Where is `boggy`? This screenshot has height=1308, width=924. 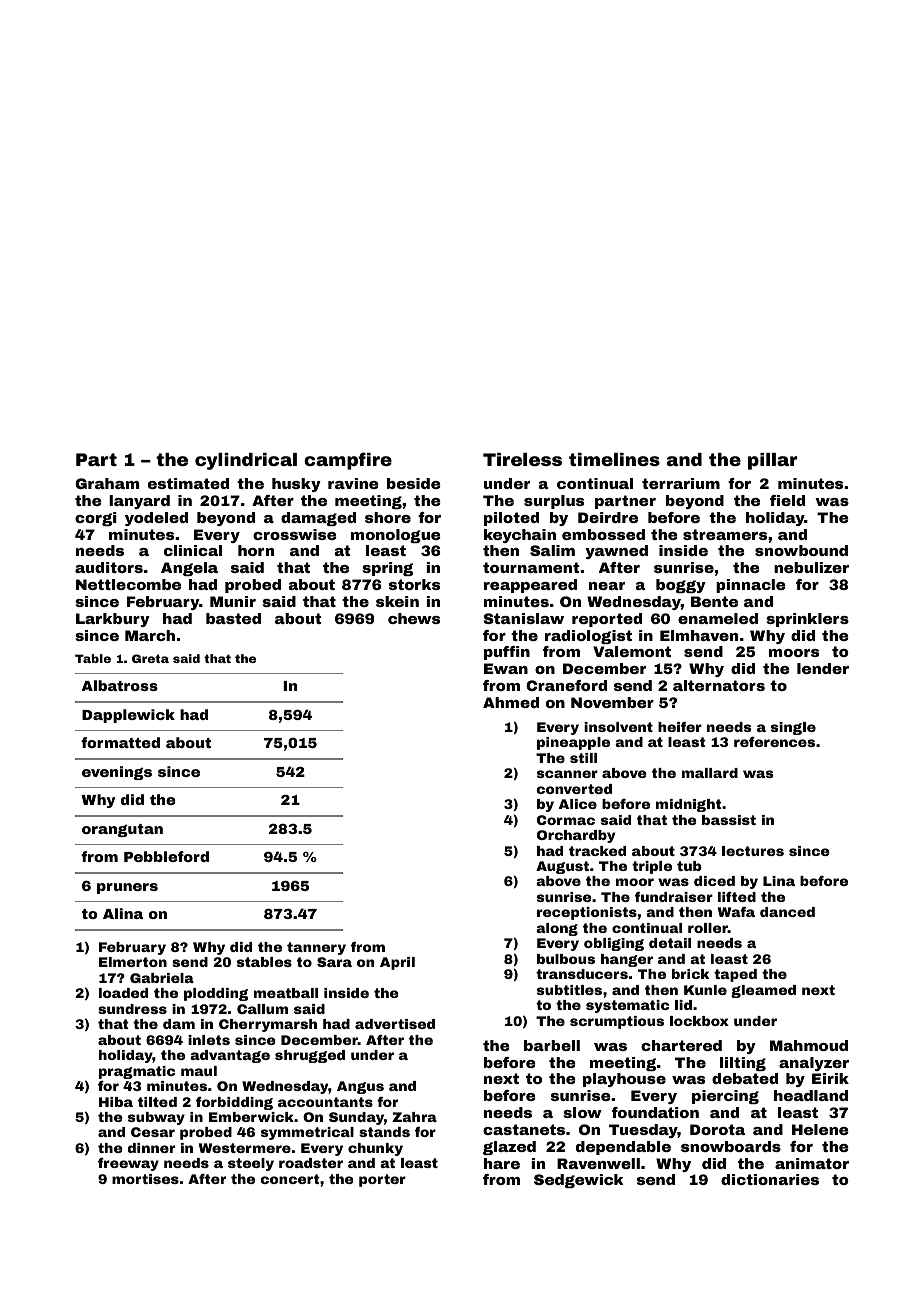
boggy is located at coordinates (681, 586).
